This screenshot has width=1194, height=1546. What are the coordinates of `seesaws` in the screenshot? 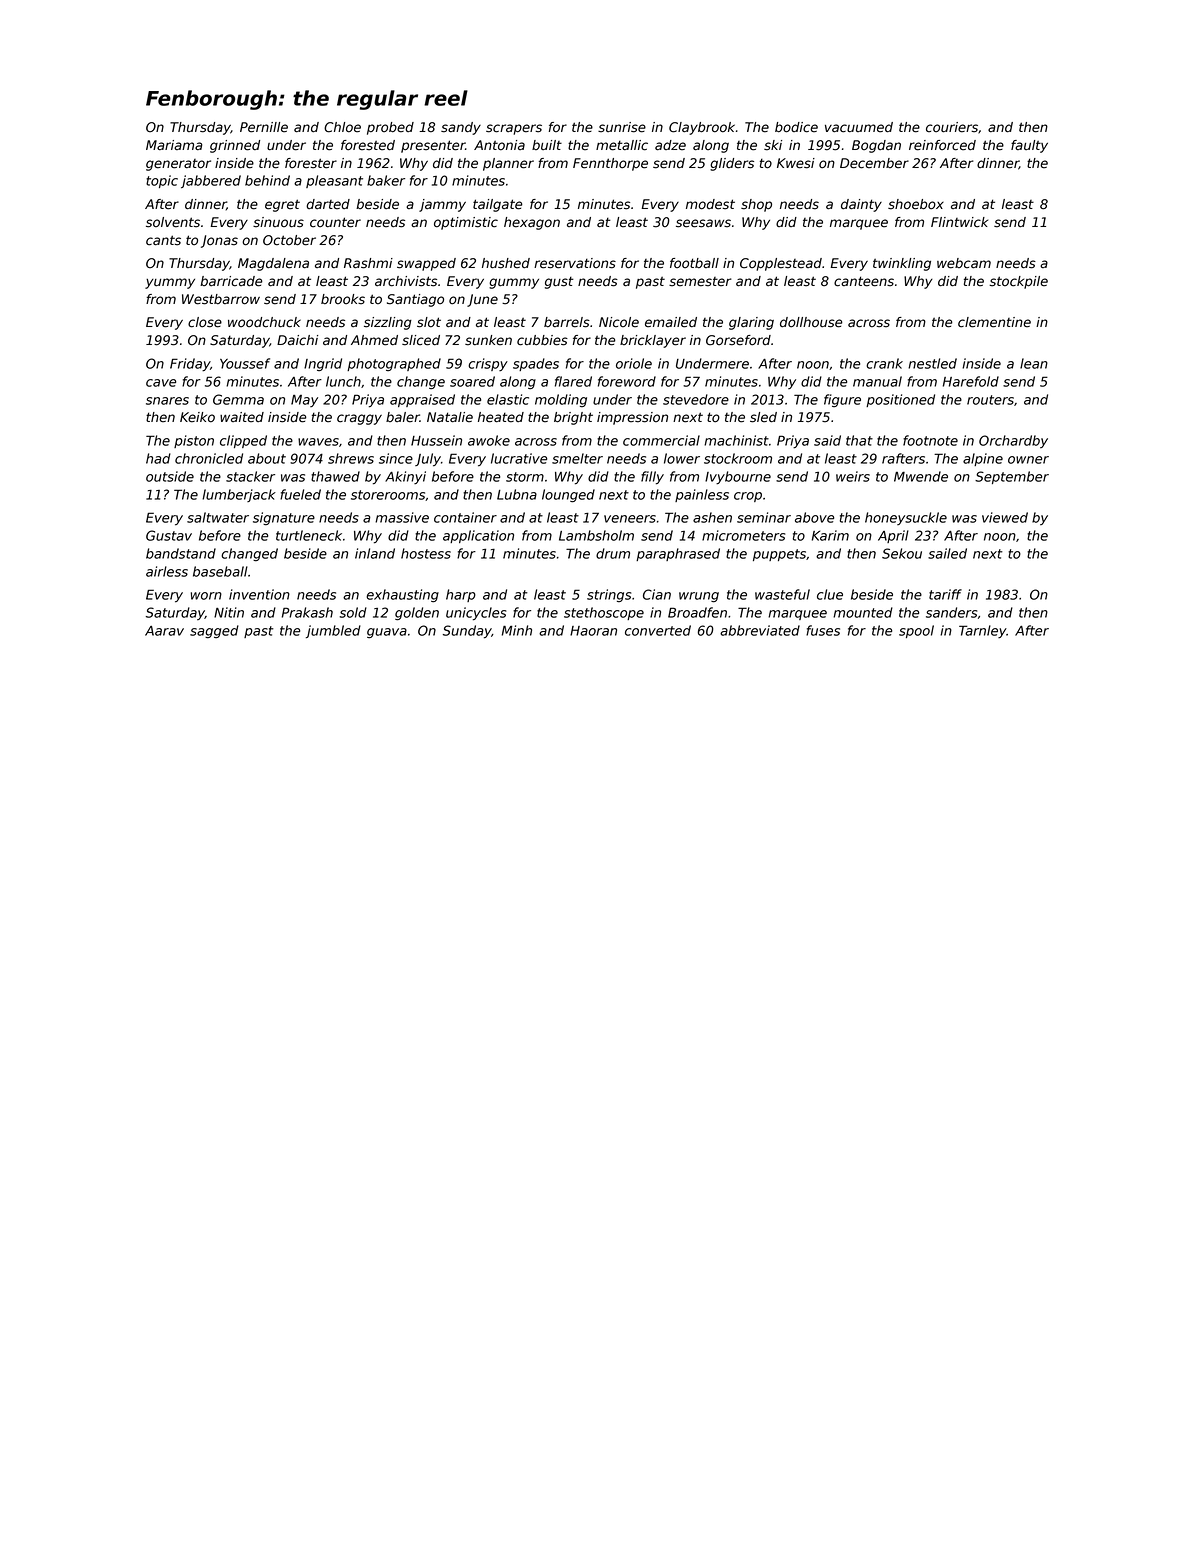 It's located at (703, 223).
